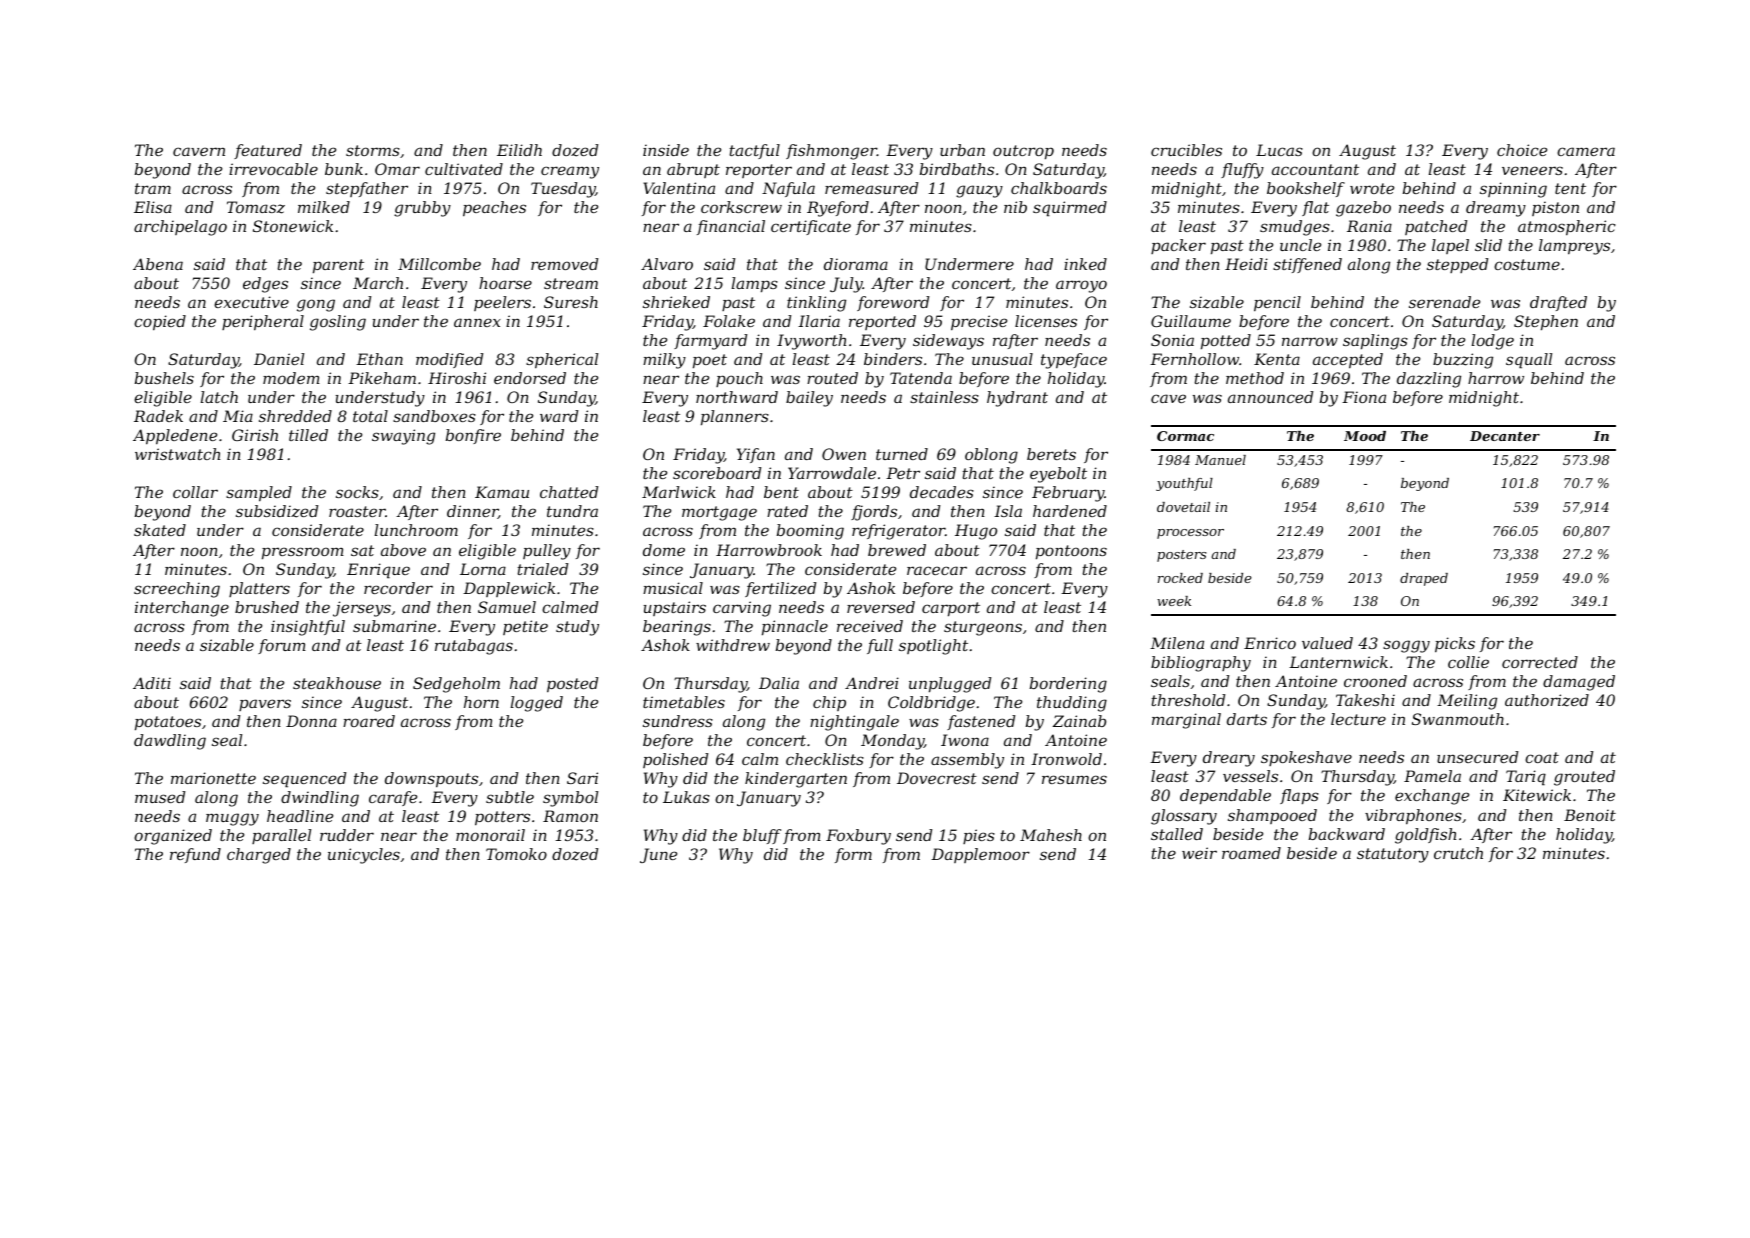  What do you see at coordinates (664, 361) in the screenshot?
I see `milky` at bounding box center [664, 361].
